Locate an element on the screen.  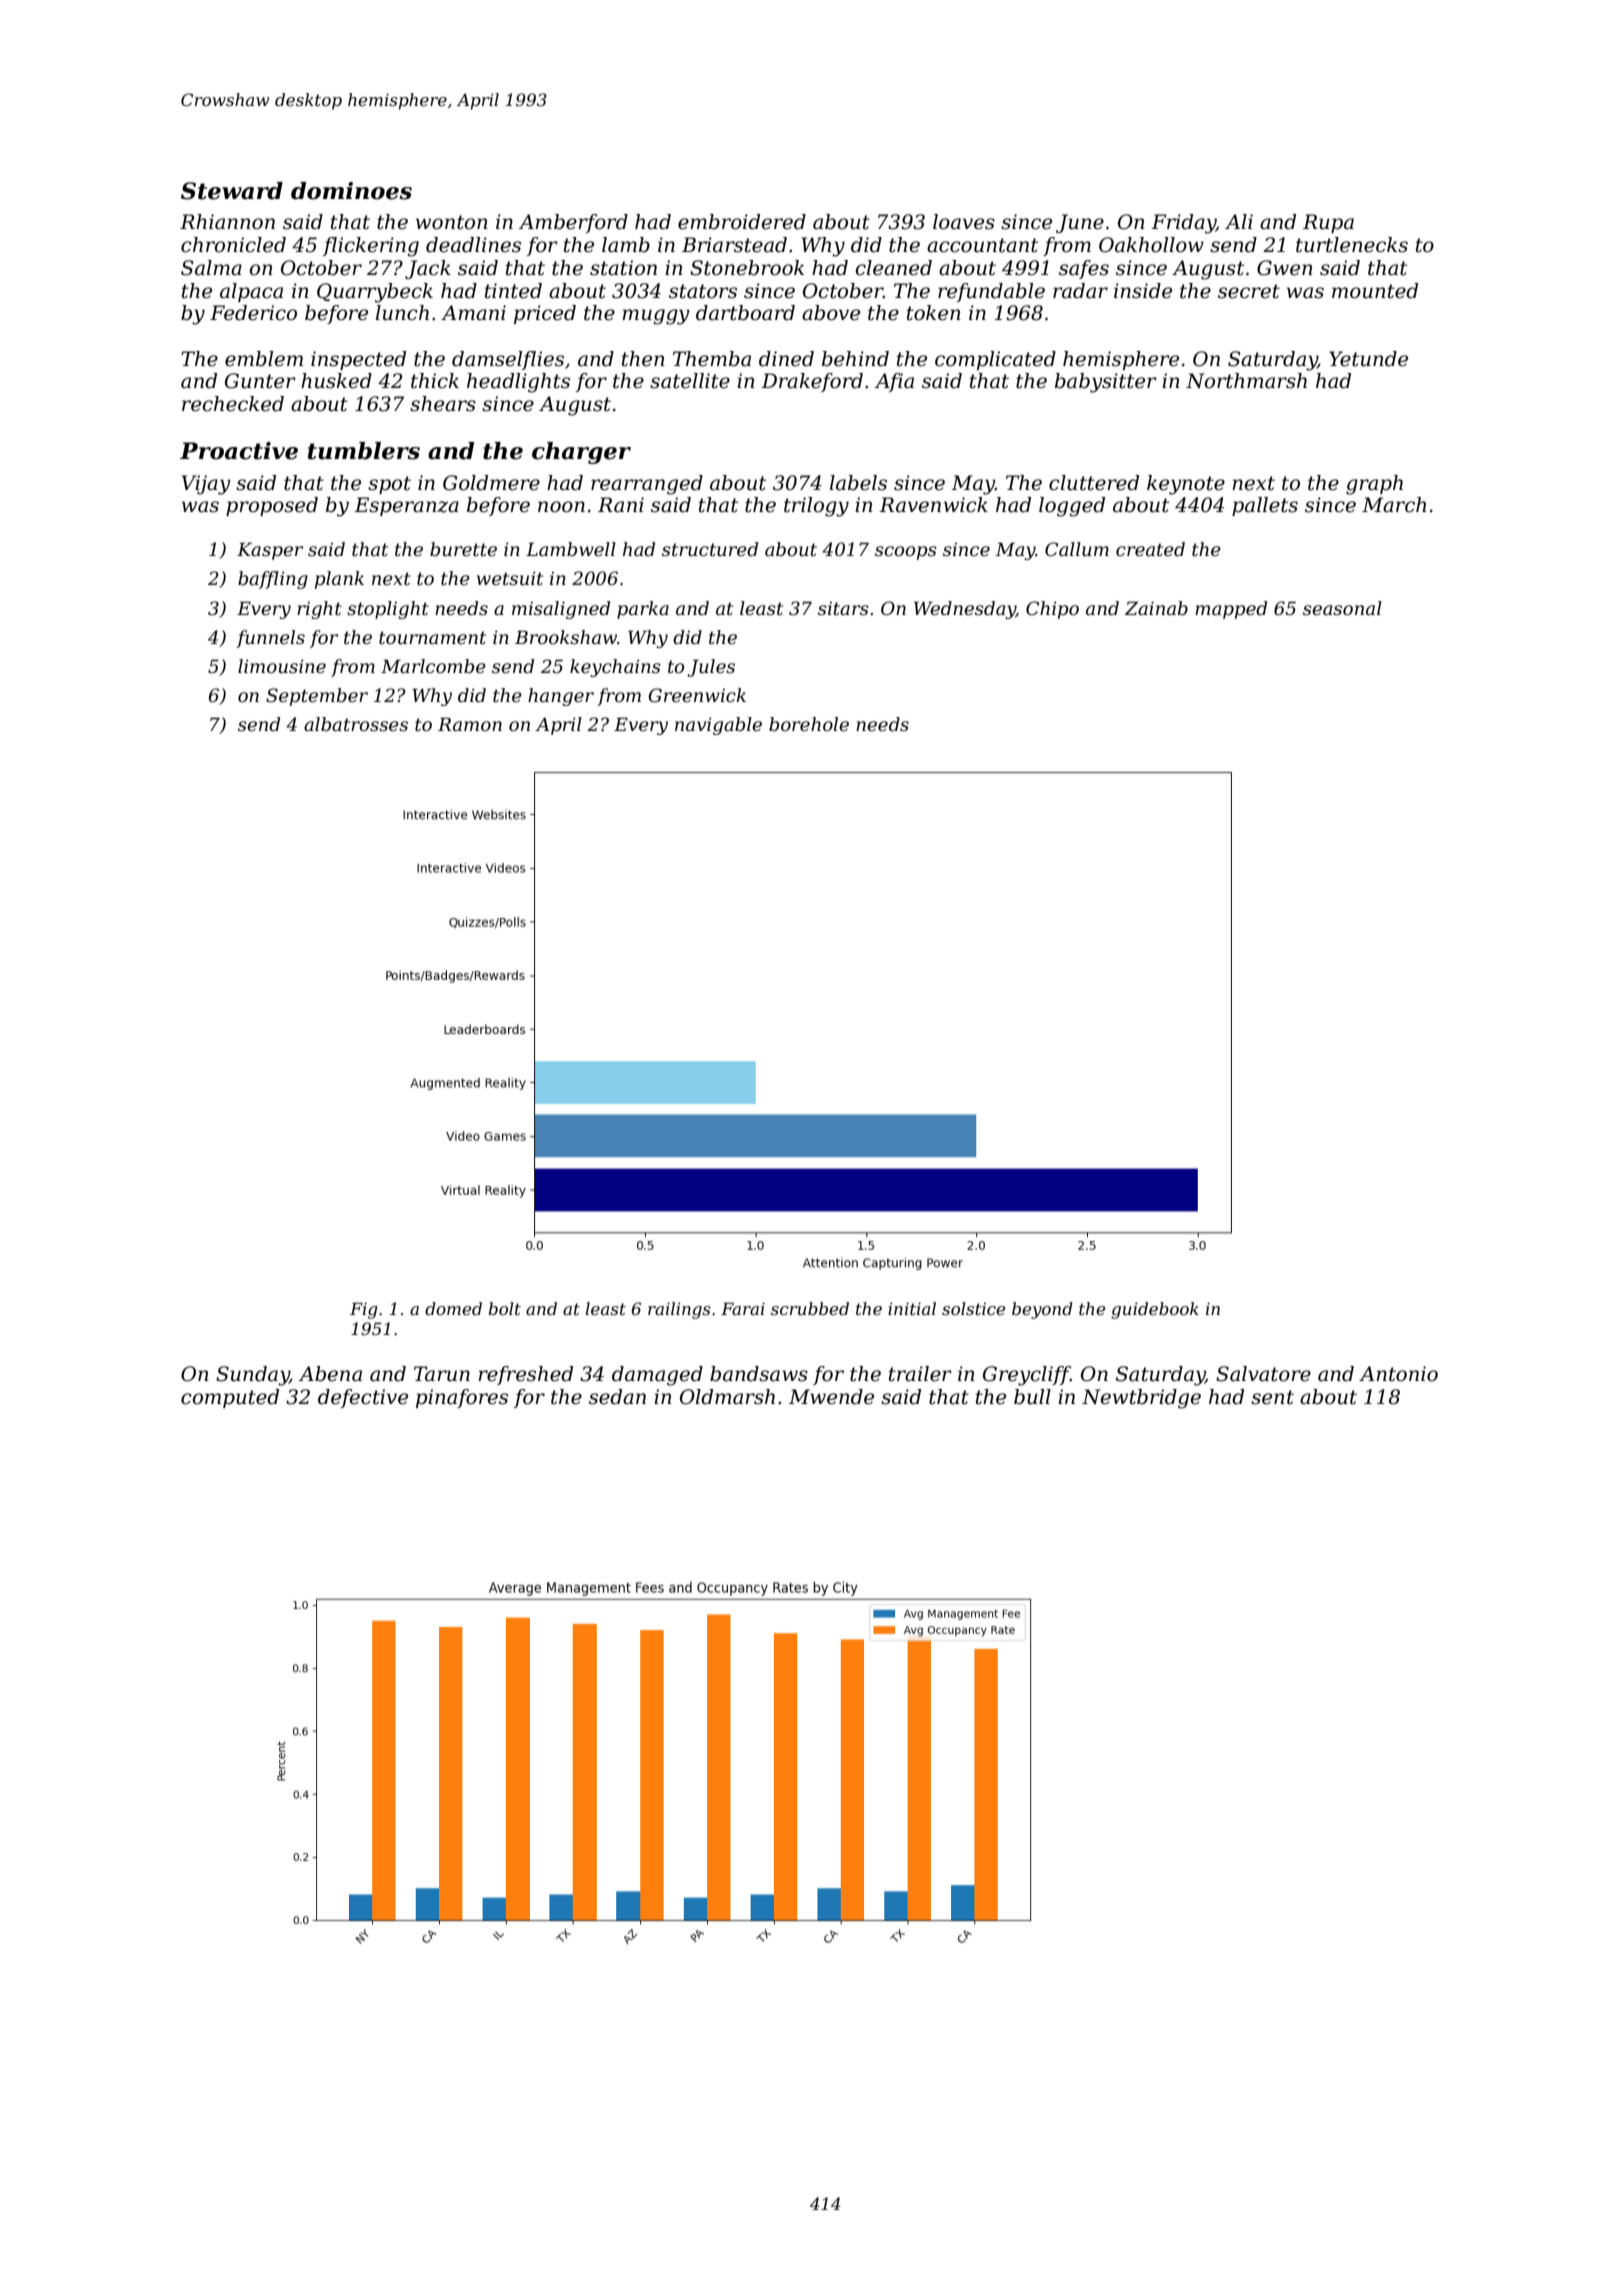
bolt is located at coordinates (504, 1308).
